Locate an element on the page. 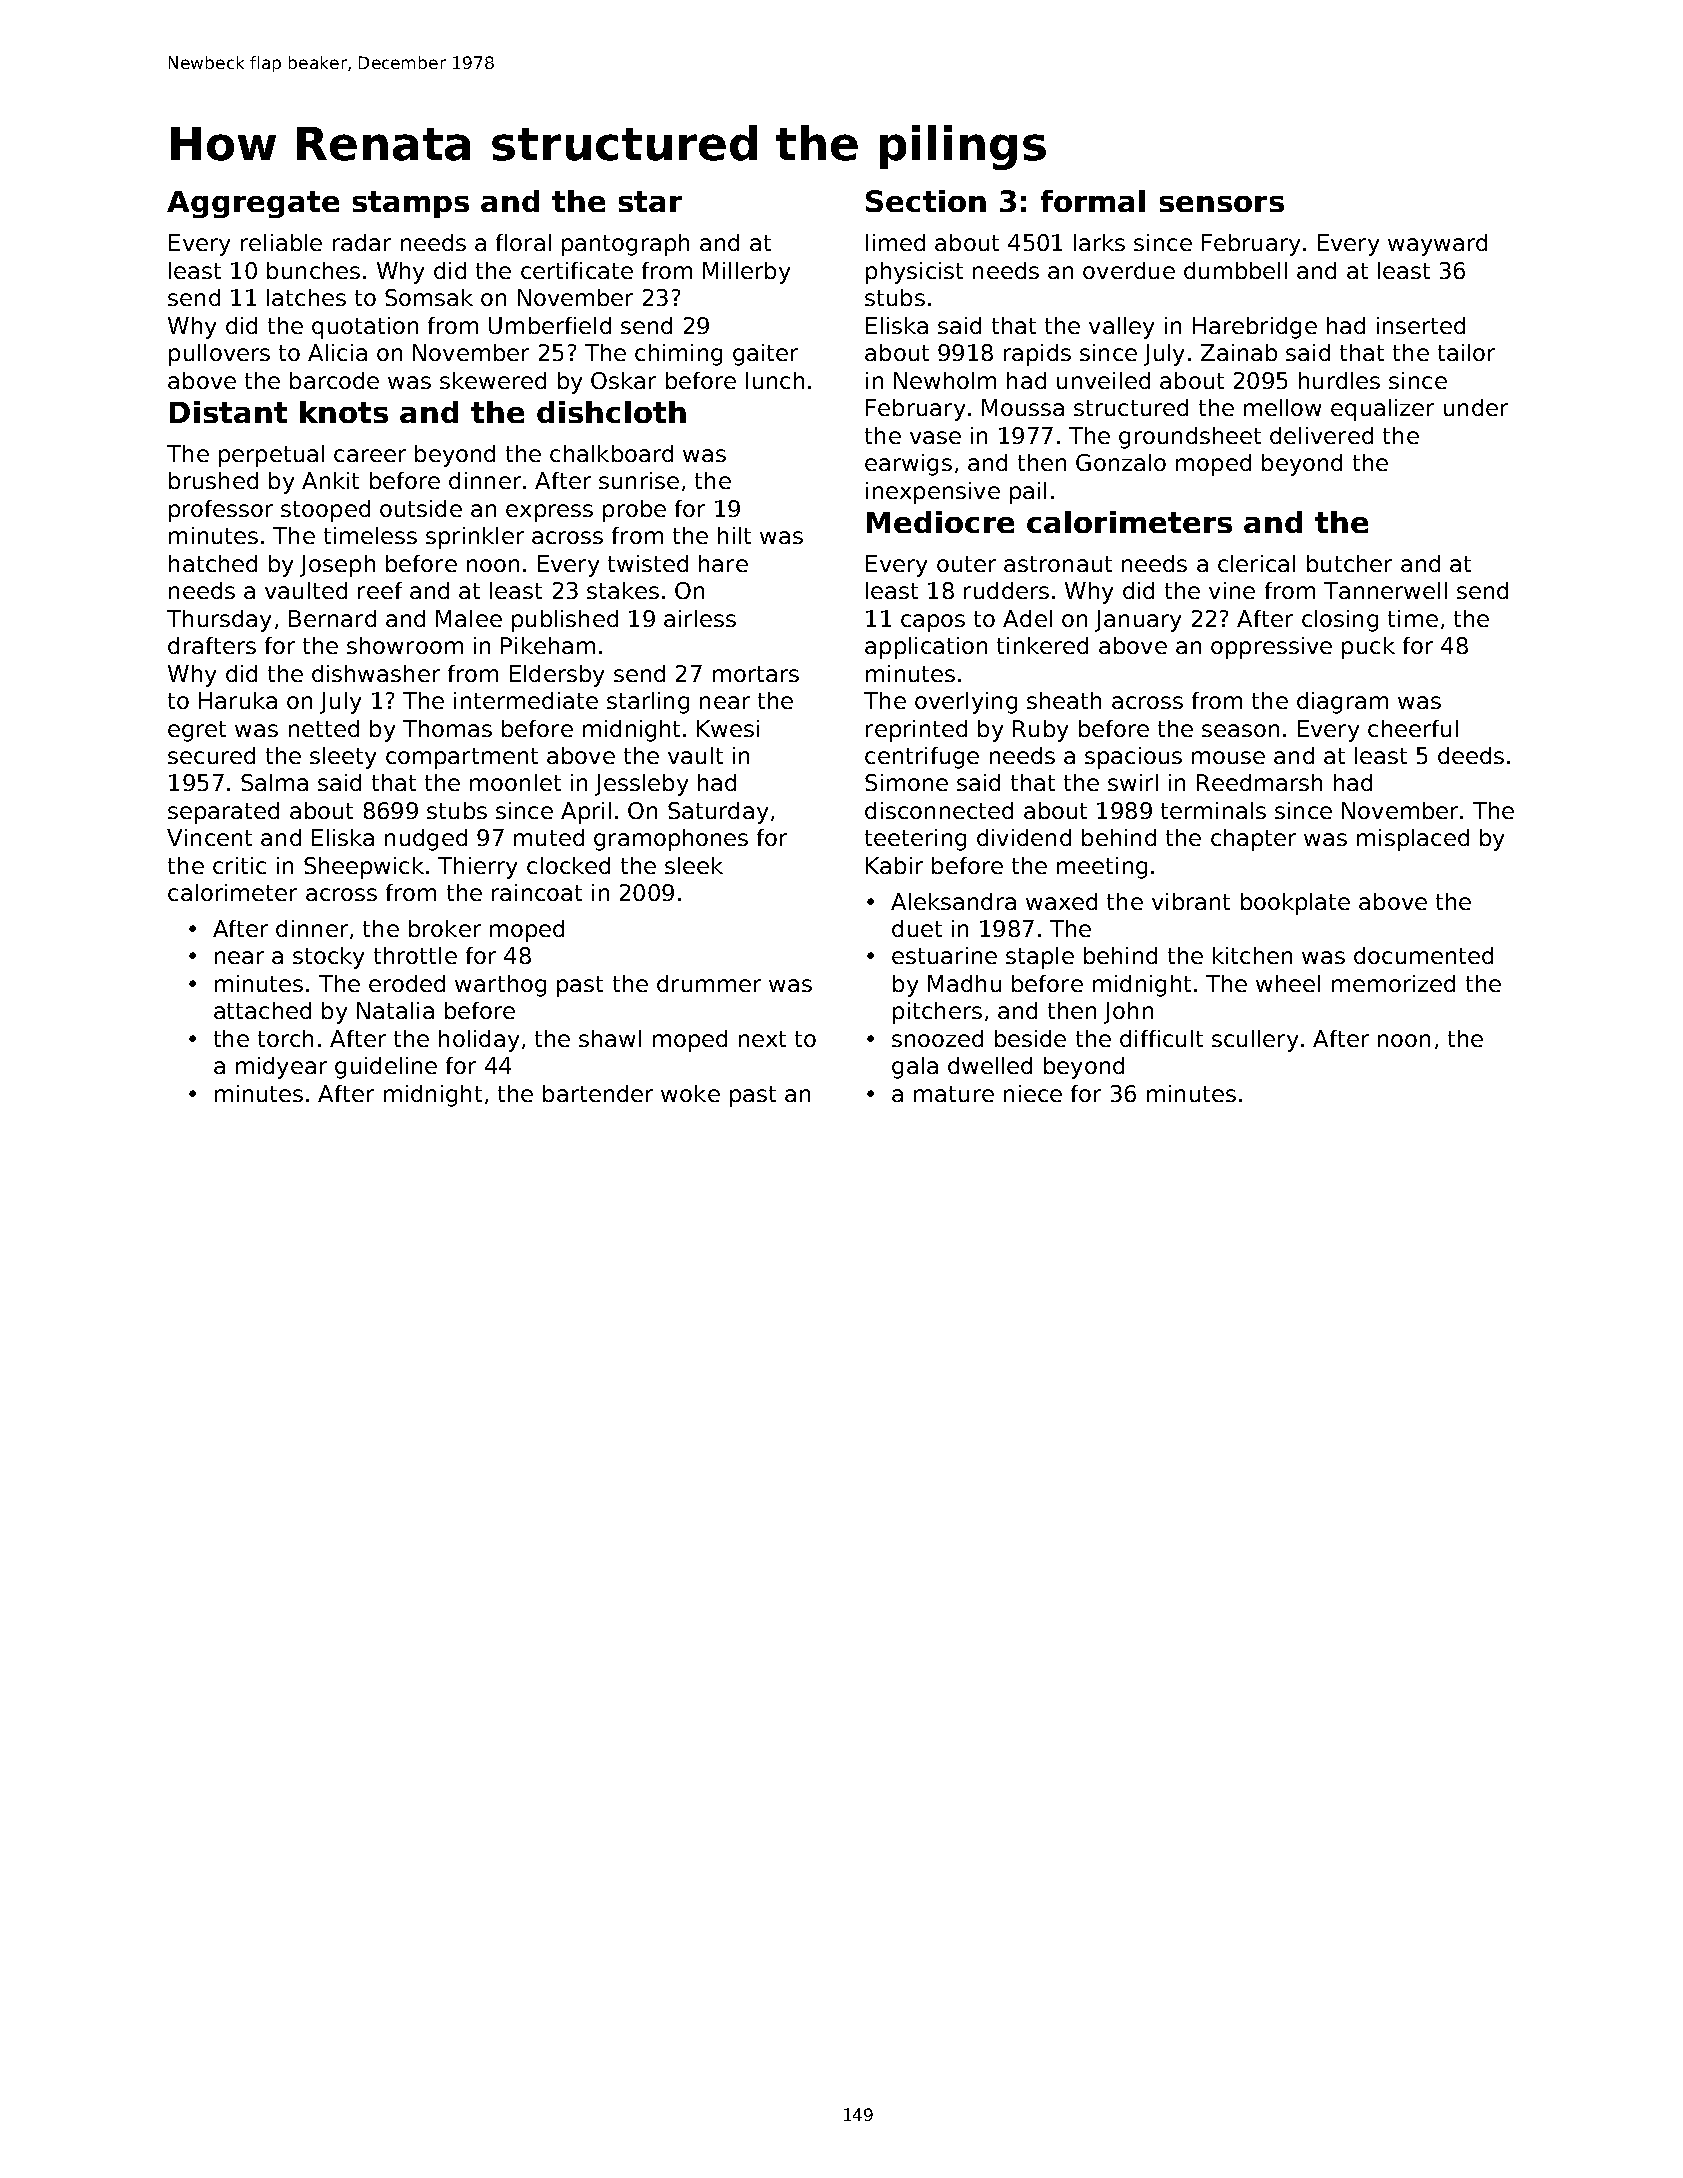 The height and width of the document is (2178, 1683). physicist is located at coordinates (914, 273).
